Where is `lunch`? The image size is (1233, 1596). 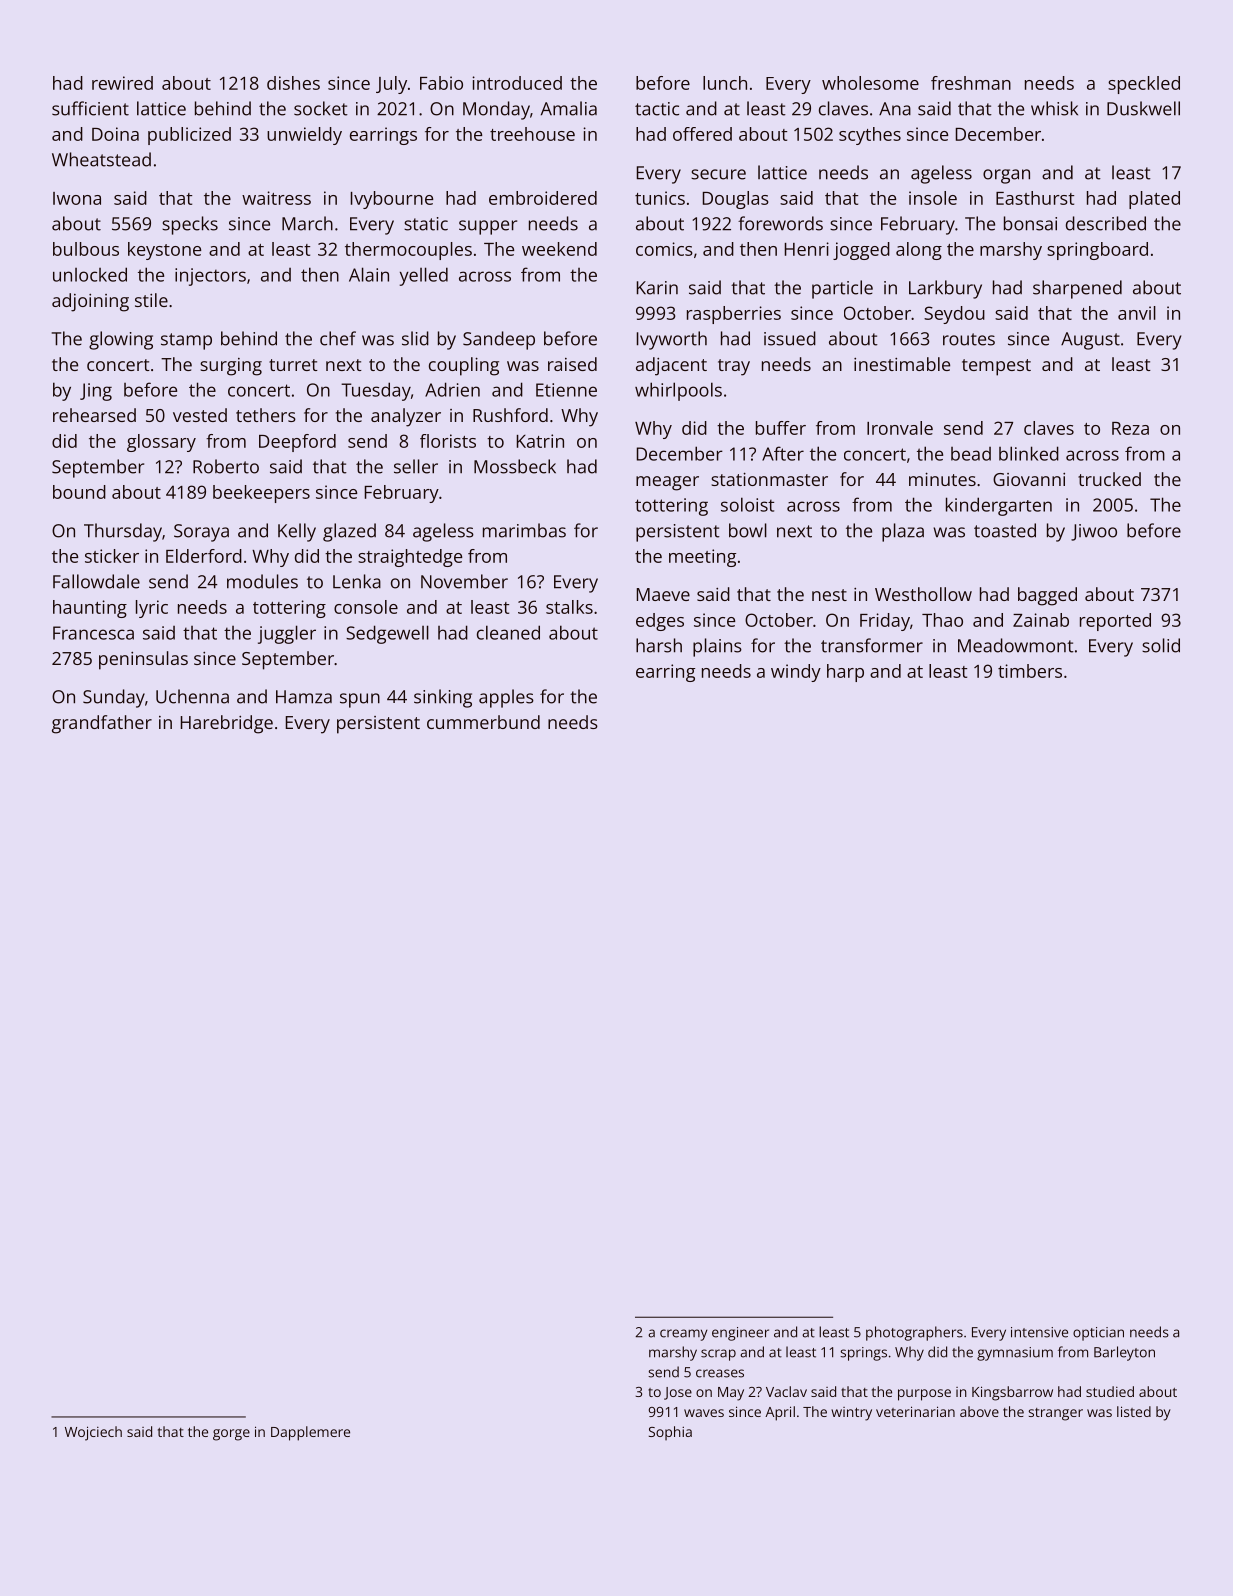 lunch is located at coordinates (725, 83).
